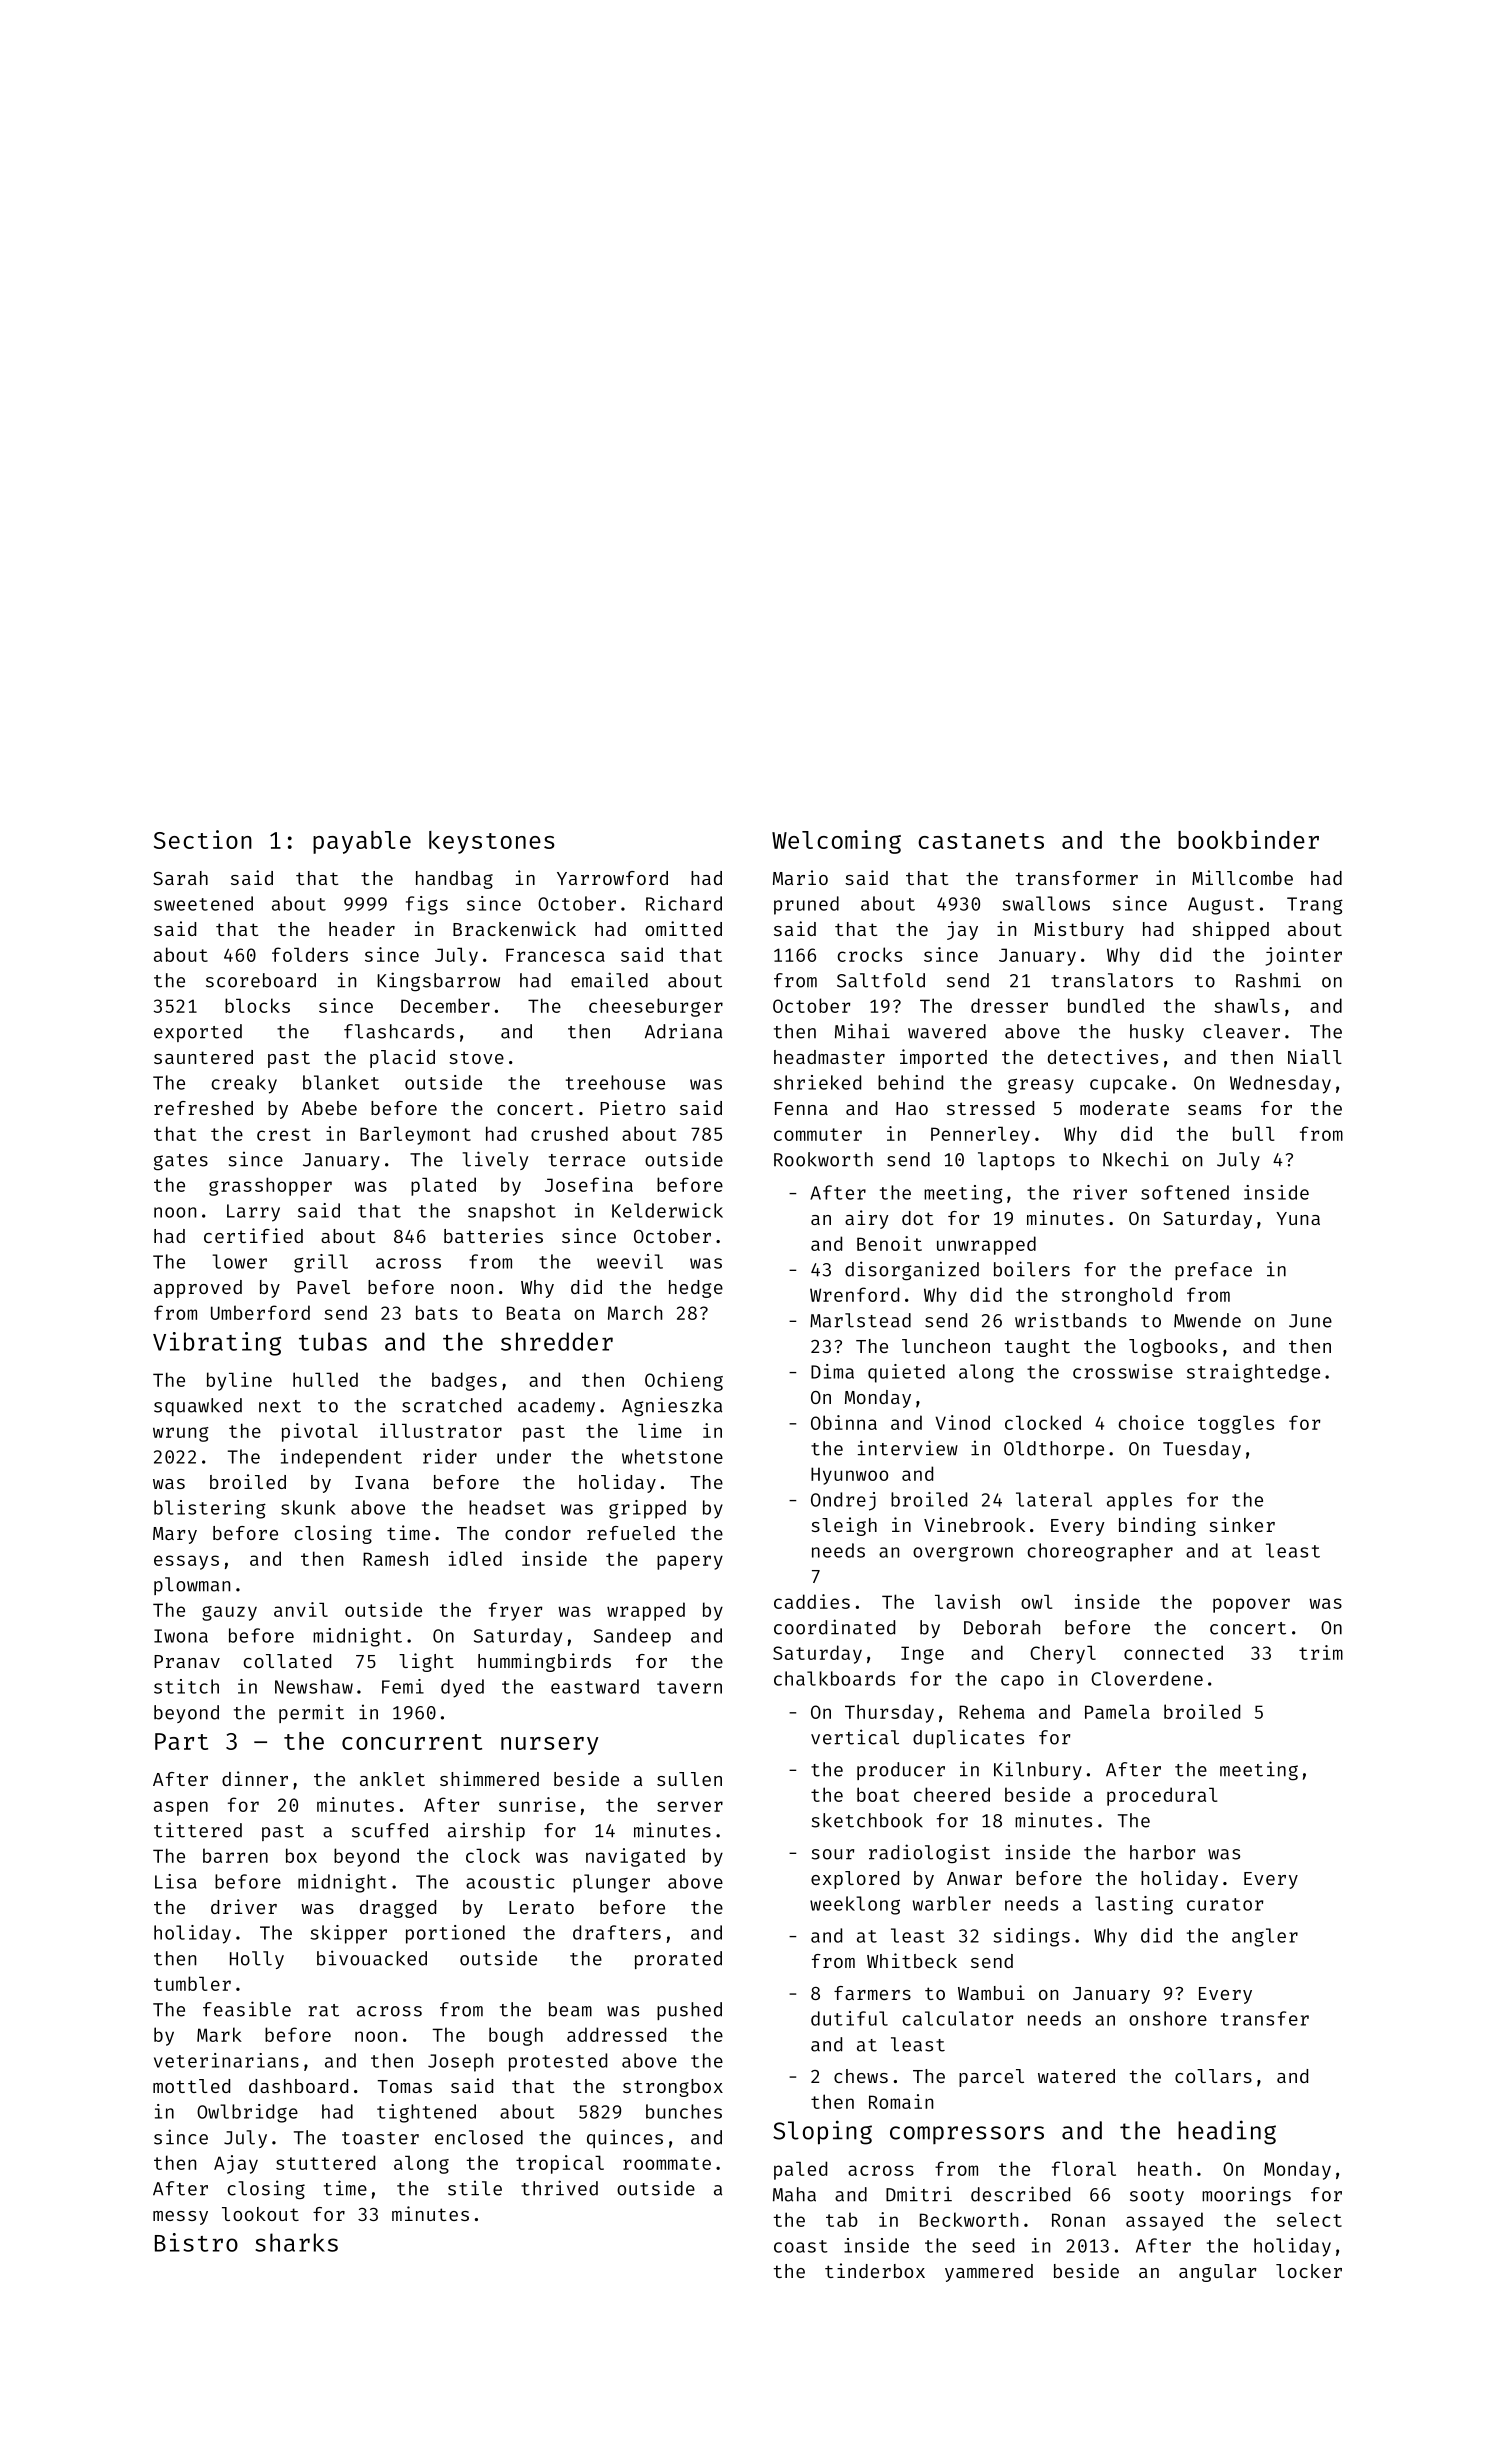 This image has height=2464, width=1496. What do you see at coordinates (1079, 930) in the image?
I see `Mistbury` at bounding box center [1079, 930].
